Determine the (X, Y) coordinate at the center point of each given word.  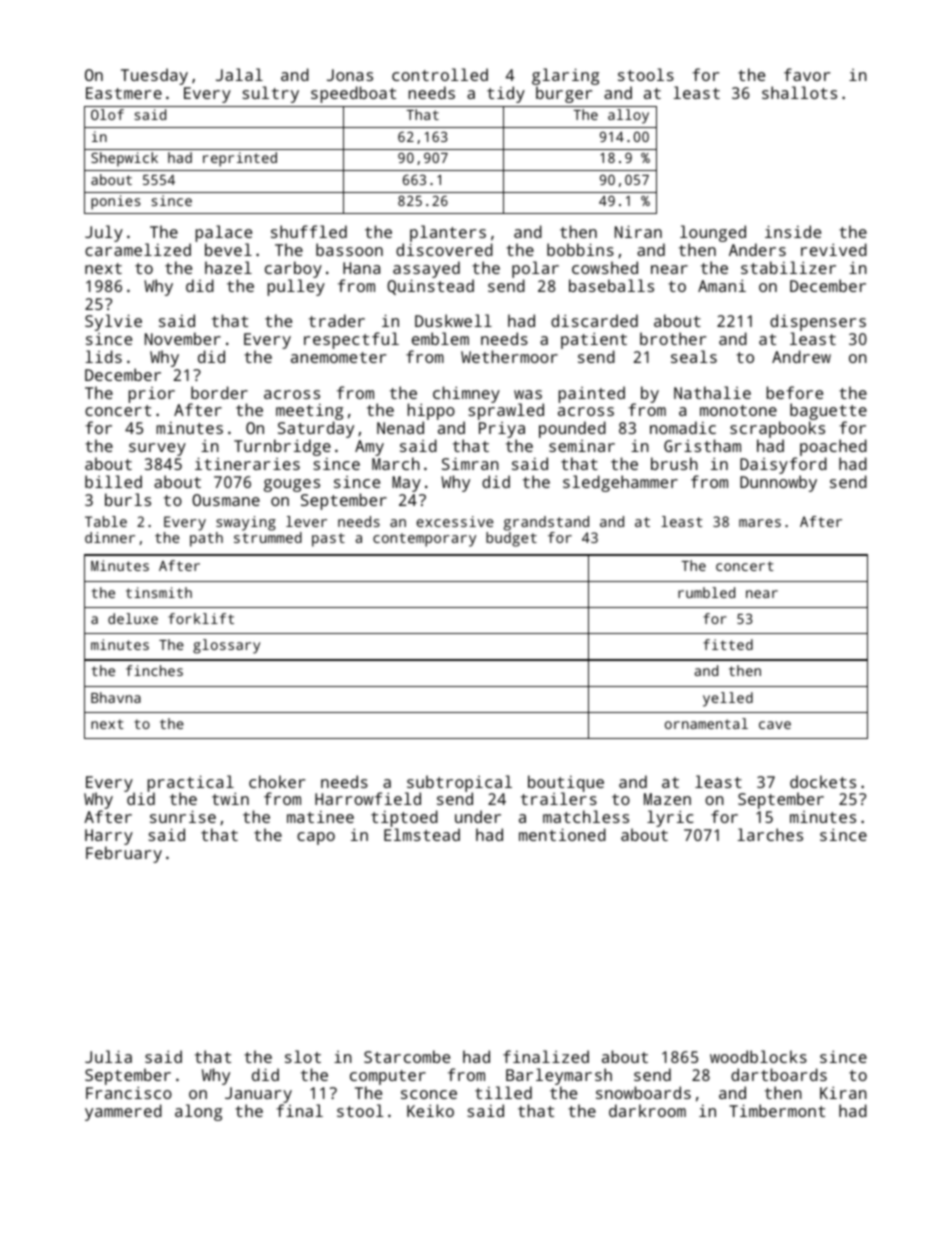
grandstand (546, 523)
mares (760, 523)
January (258, 1095)
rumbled (706, 592)
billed (113, 481)
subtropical (458, 784)
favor (807, 74)
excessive (455, 521)
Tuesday (154, 76)
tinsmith (159, 592)
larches (770, 834)
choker (277, 781)
